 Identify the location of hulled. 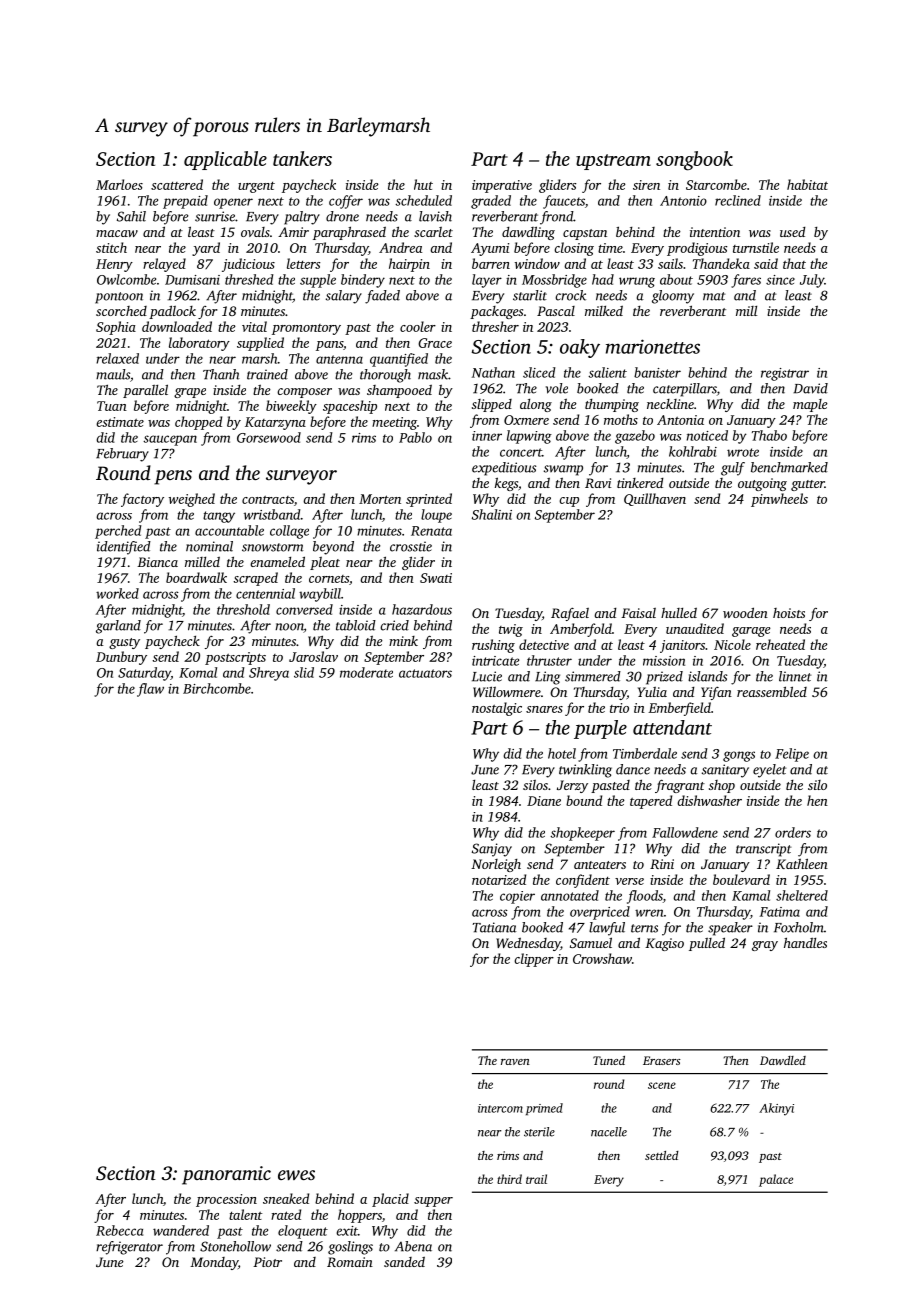
(679, 612).
